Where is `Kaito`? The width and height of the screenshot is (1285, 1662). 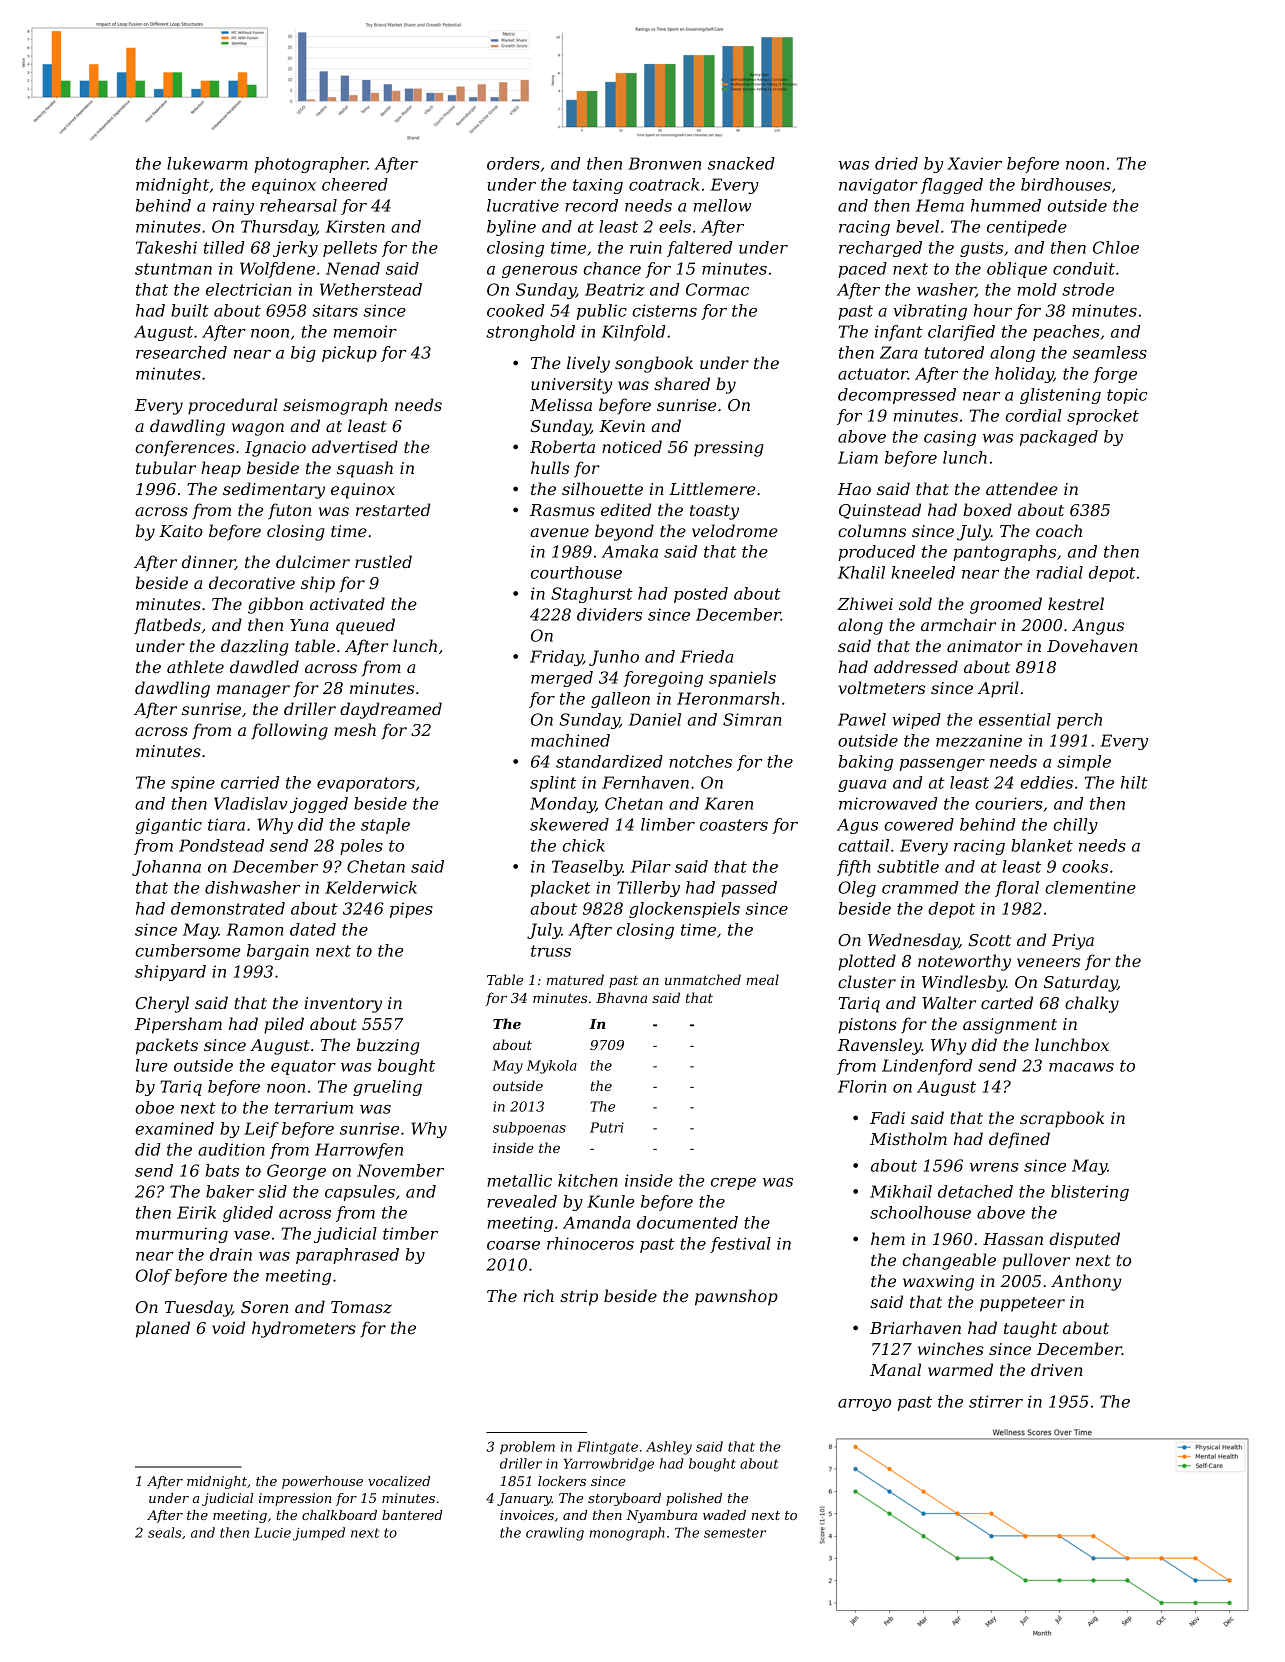 Kaito is located at coordinates (181, 531).
